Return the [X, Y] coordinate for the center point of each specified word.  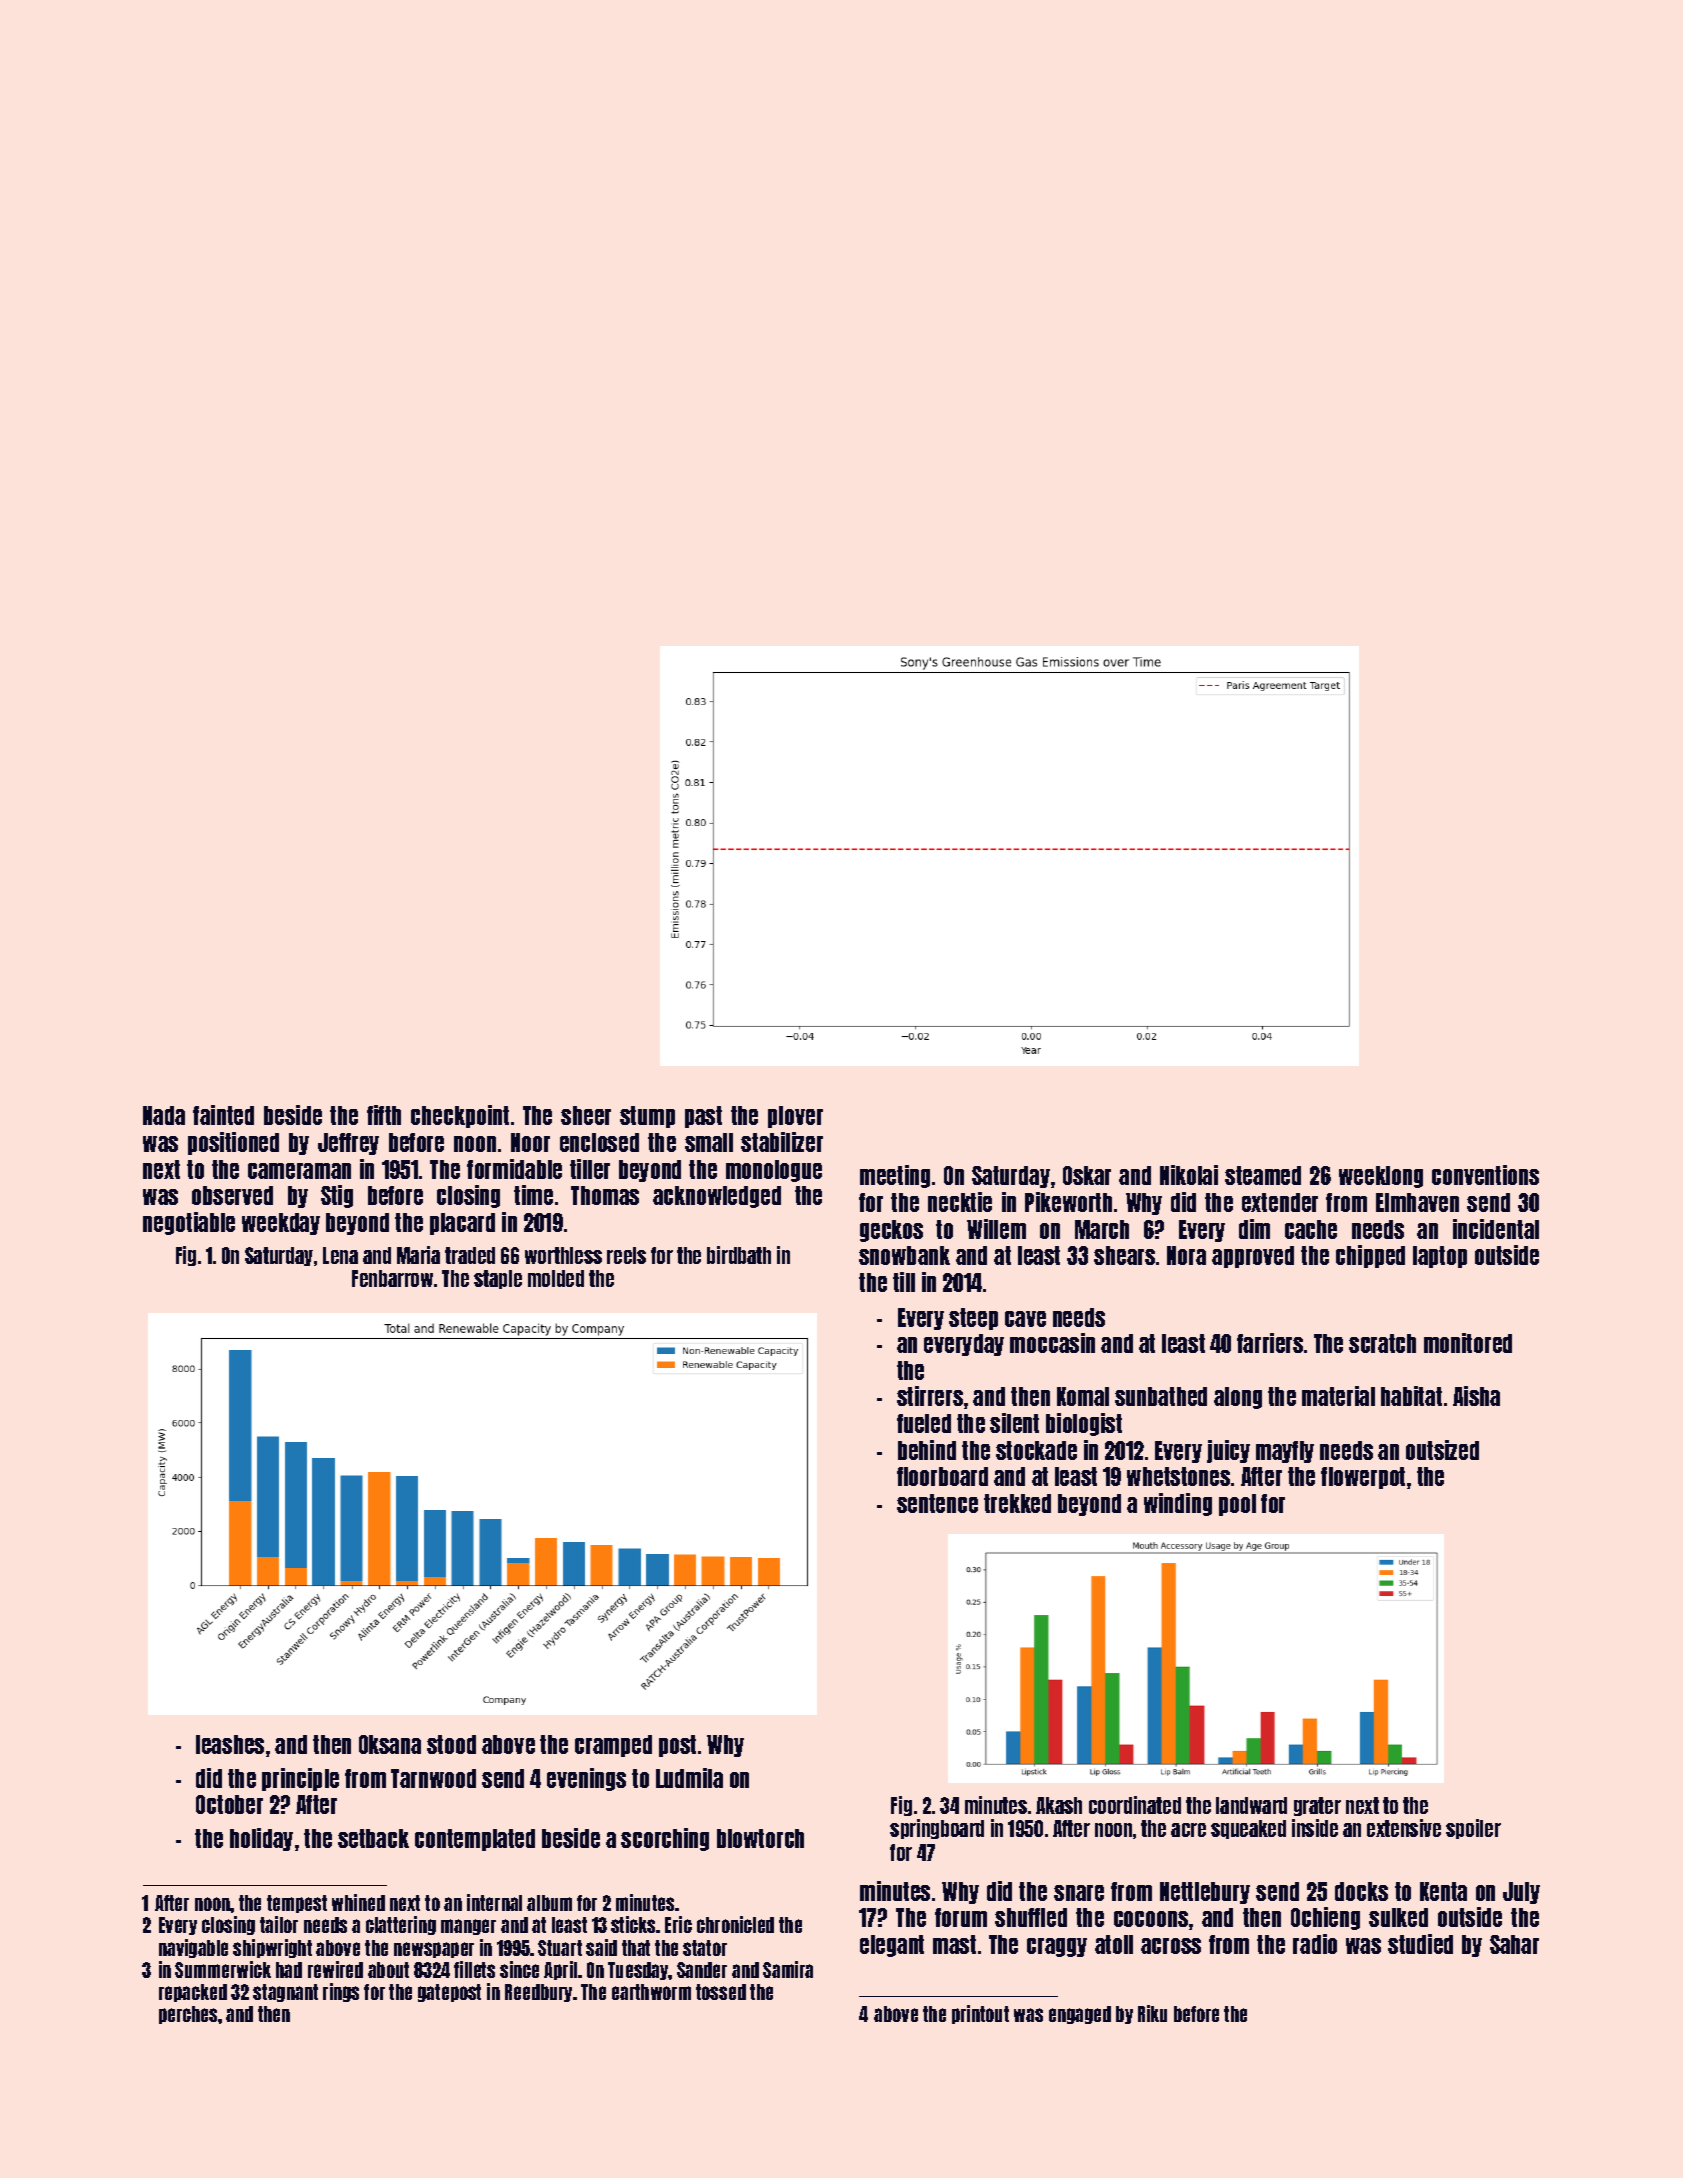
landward [1251, 1805]
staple [498, 1279]
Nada [164, 1115]
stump [647, 1117]
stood [451, 1744]
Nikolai [1189, 1175]
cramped [613, 1746]
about [388, 1970]
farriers [1270, 1343]
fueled [924, 1423]
